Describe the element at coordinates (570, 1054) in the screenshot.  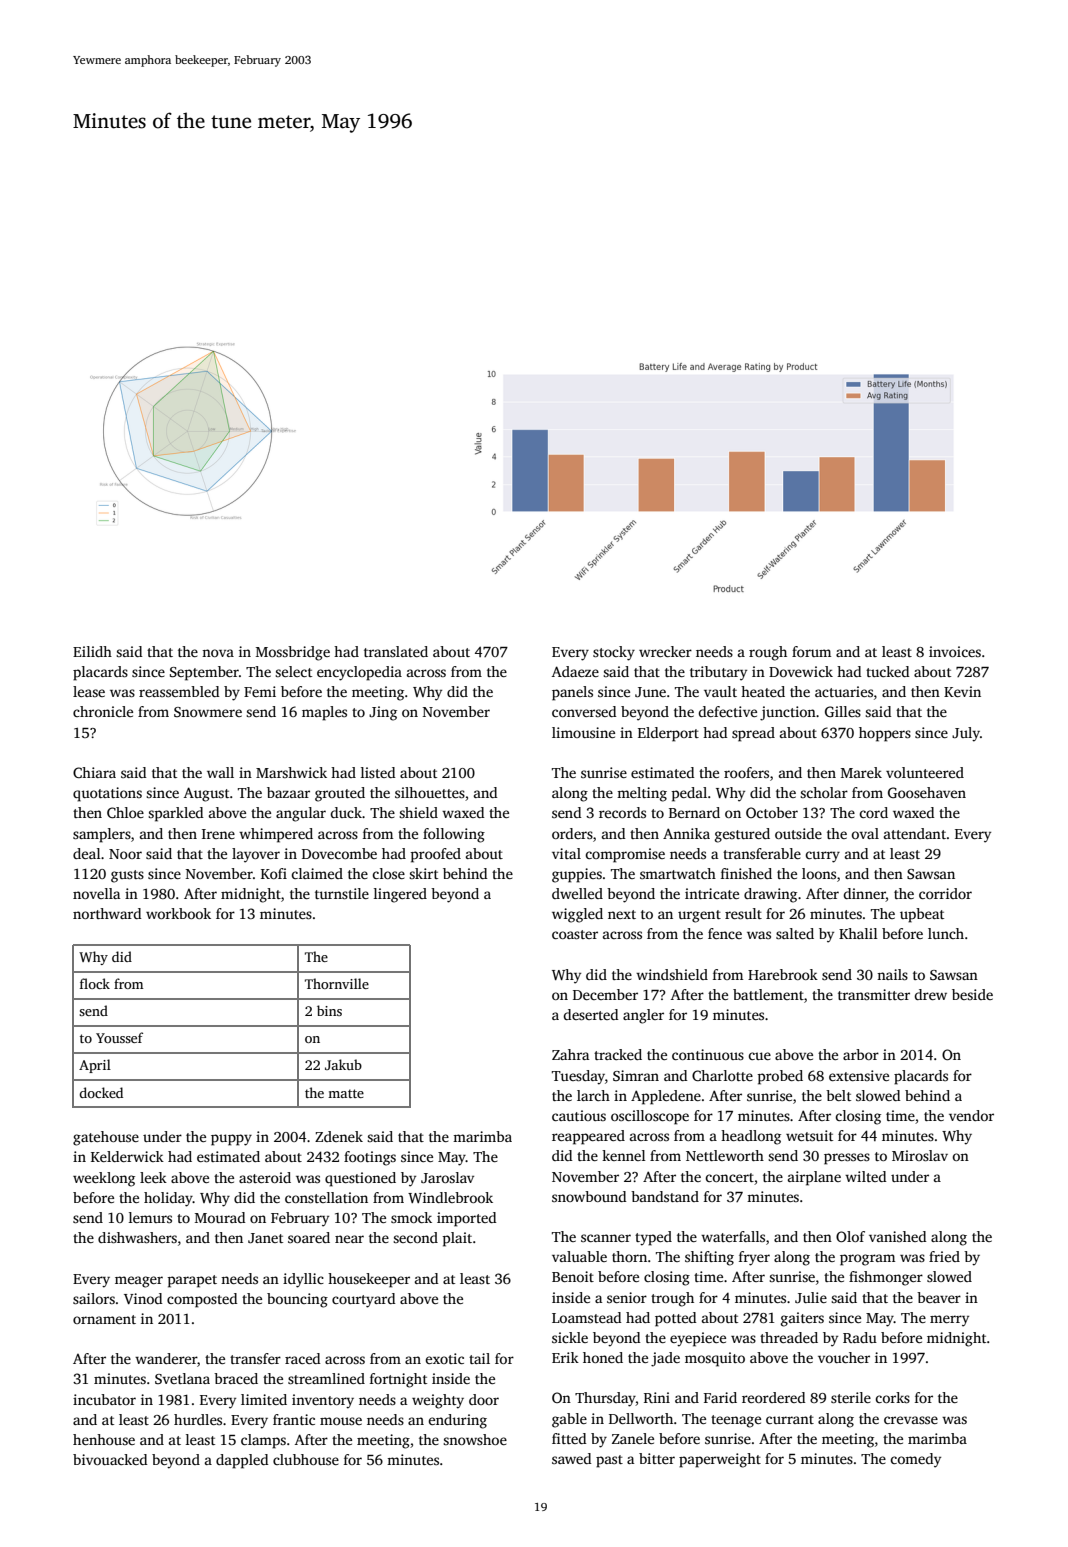
I see `Zahra` at that location.
